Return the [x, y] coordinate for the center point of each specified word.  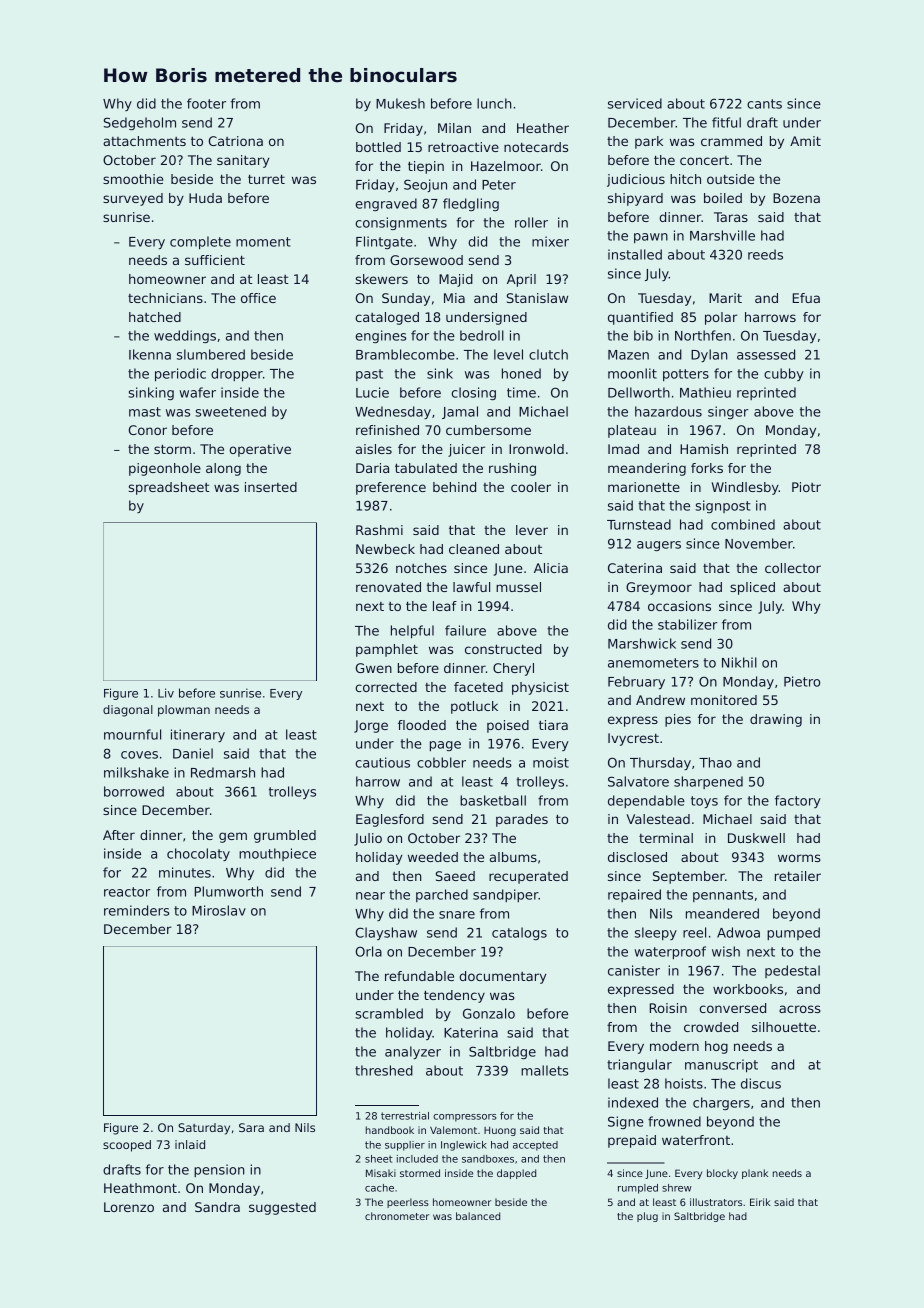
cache [379, 1188]
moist [551, 762]
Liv [166, 693]
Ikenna [150, 354]
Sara [251, 1127]
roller [531, 222]
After [119, 835]
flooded [422, 725]
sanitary [243, 161]
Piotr [806, 487]
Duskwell [756, 838]
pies [678, 720]
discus [761, 1083]
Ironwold [536, 449]
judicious [636, 180]
